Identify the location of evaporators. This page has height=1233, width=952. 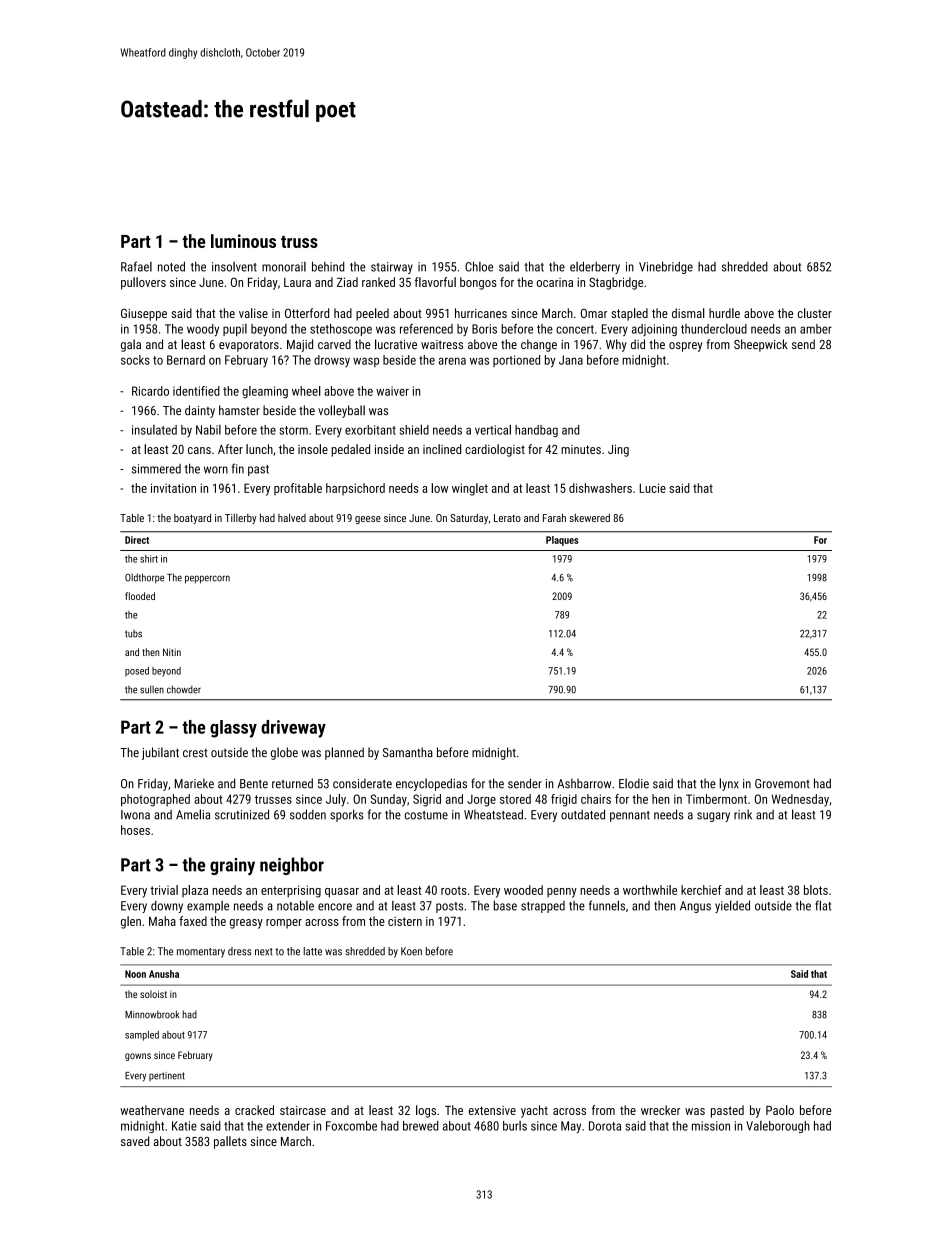
(249, 346).
